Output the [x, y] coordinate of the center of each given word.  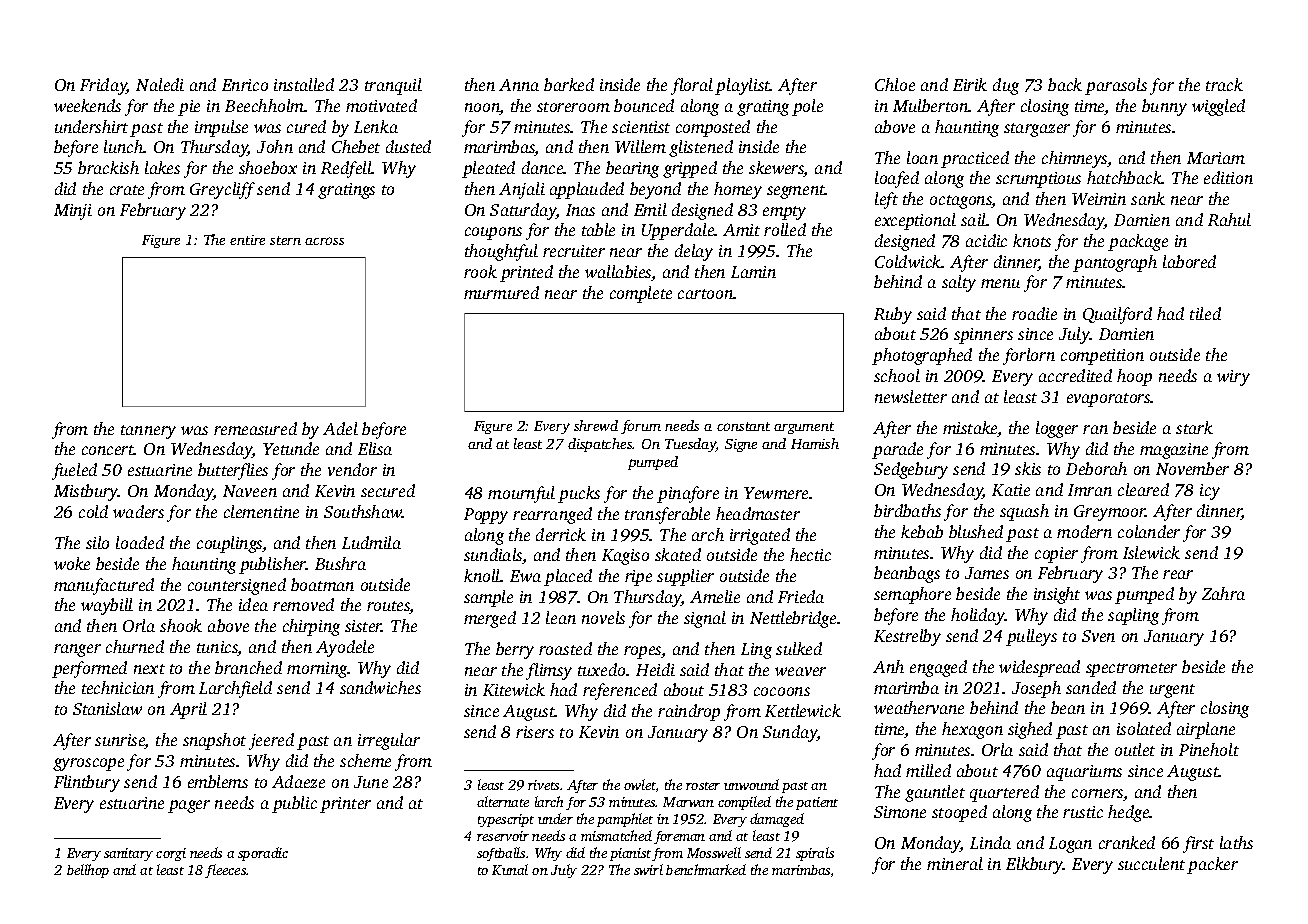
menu [1000, 283]
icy [1210, 492]
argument [804, 428]
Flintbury [87, 783]
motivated [381, 105]
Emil [650, 209]
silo [97, 542]
